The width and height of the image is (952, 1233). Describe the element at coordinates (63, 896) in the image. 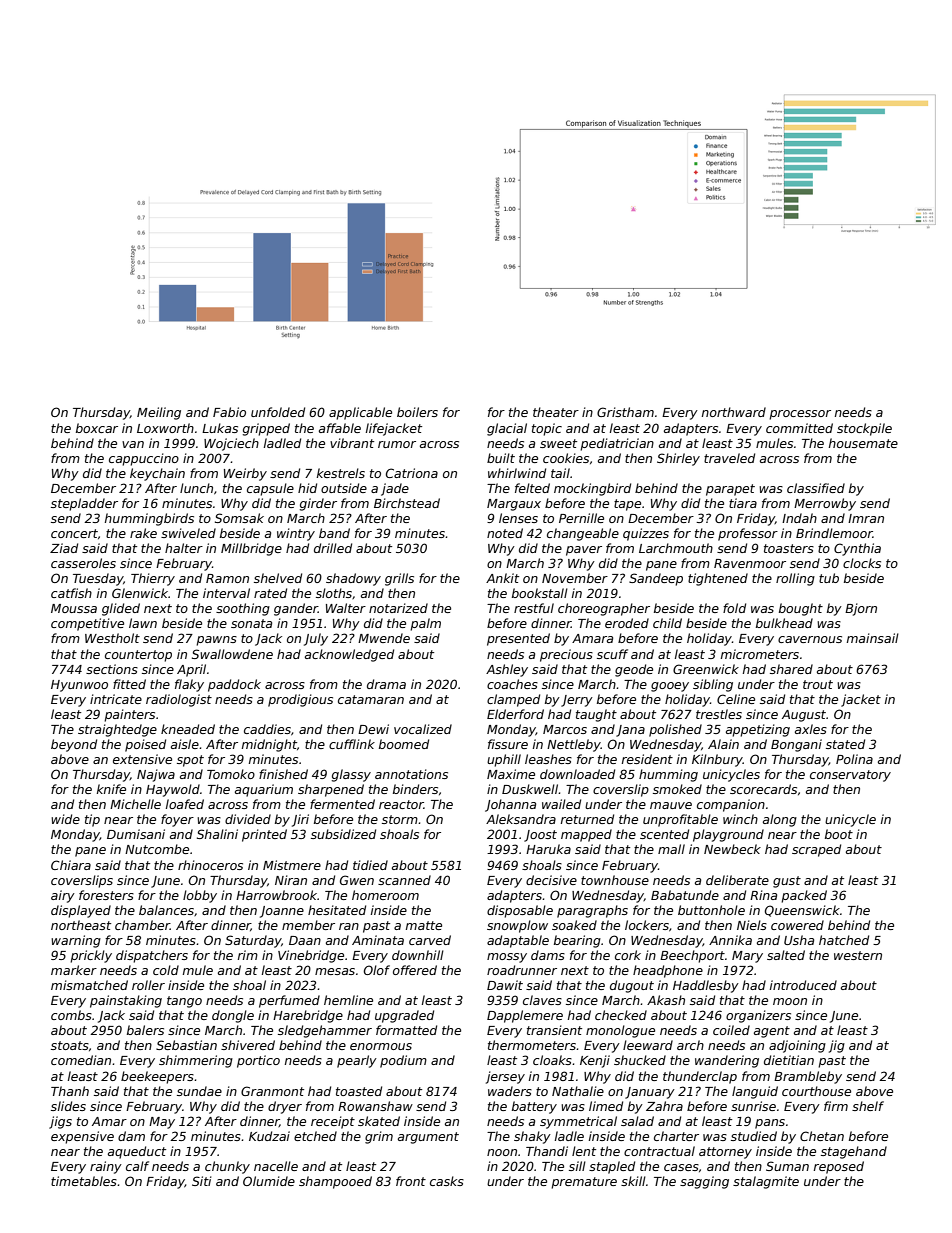

I see `airy` at that location.
